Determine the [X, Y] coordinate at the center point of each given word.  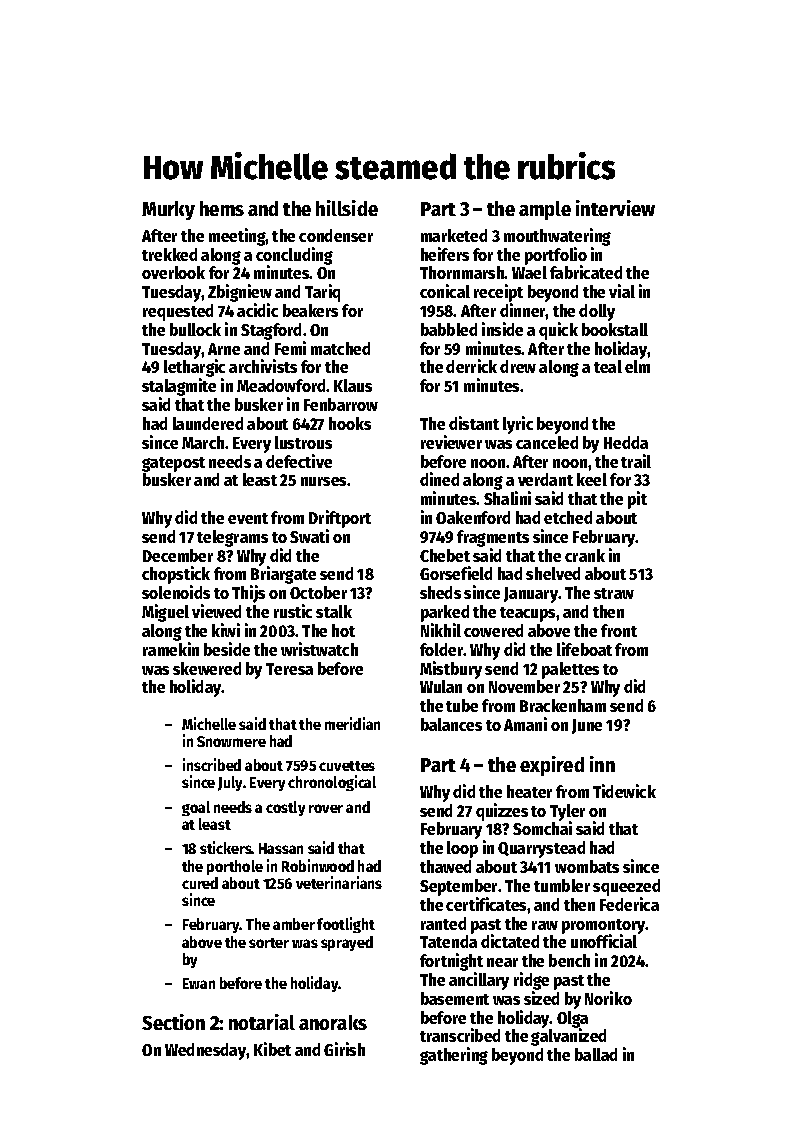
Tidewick [624, 791]
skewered [207, 668]
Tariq [322, 293]
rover [326, 808]
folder [442, 649]
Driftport [340, 519]
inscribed [212, 764]
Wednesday [206, 1051]
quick [558, 331]
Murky [168, 210]
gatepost [173, 464]
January [531, 595]
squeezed [626, 887]
